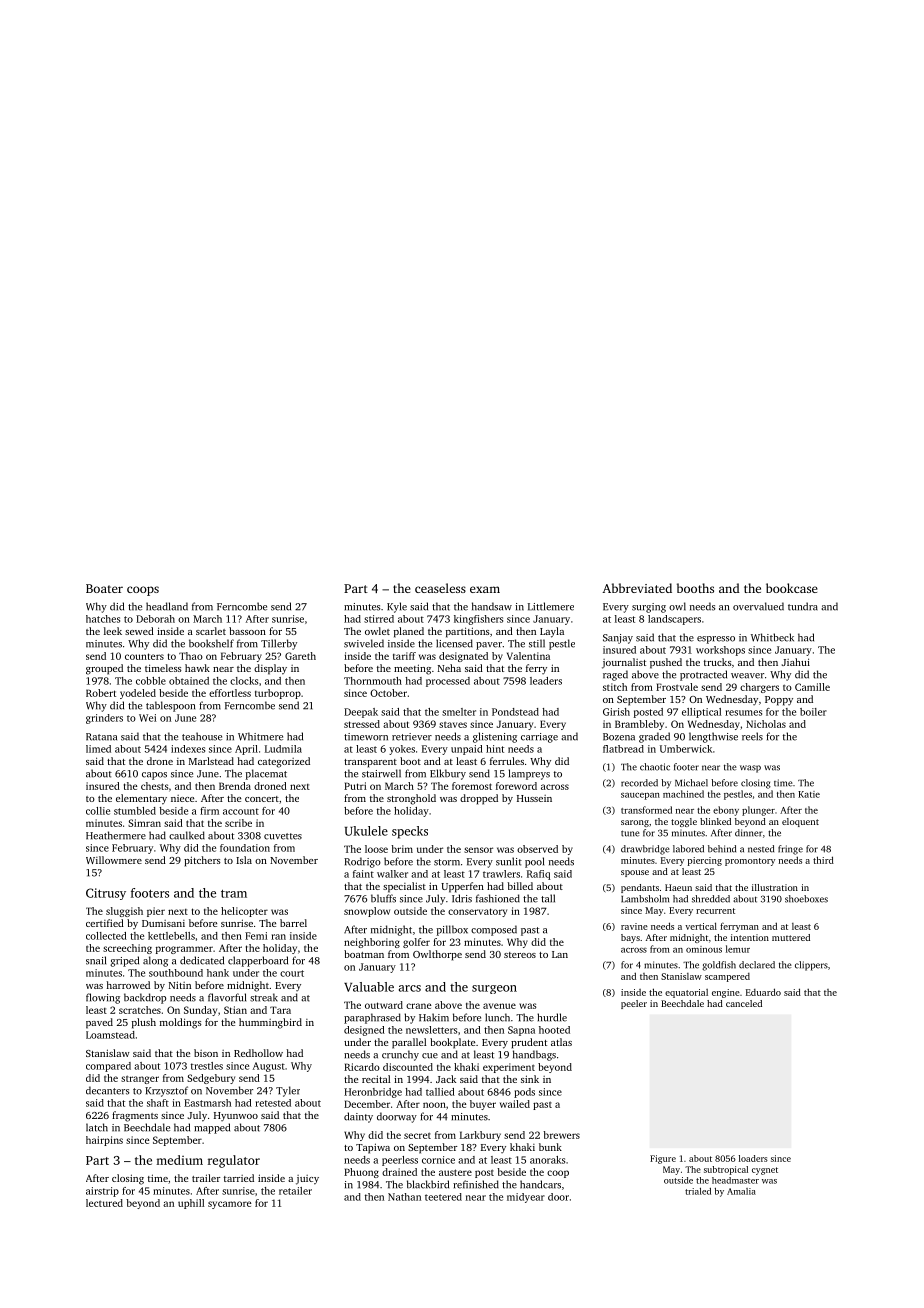 The width and height of the screenshot is (924, 1308). I want to click on retailer, so click(295, 1191).
